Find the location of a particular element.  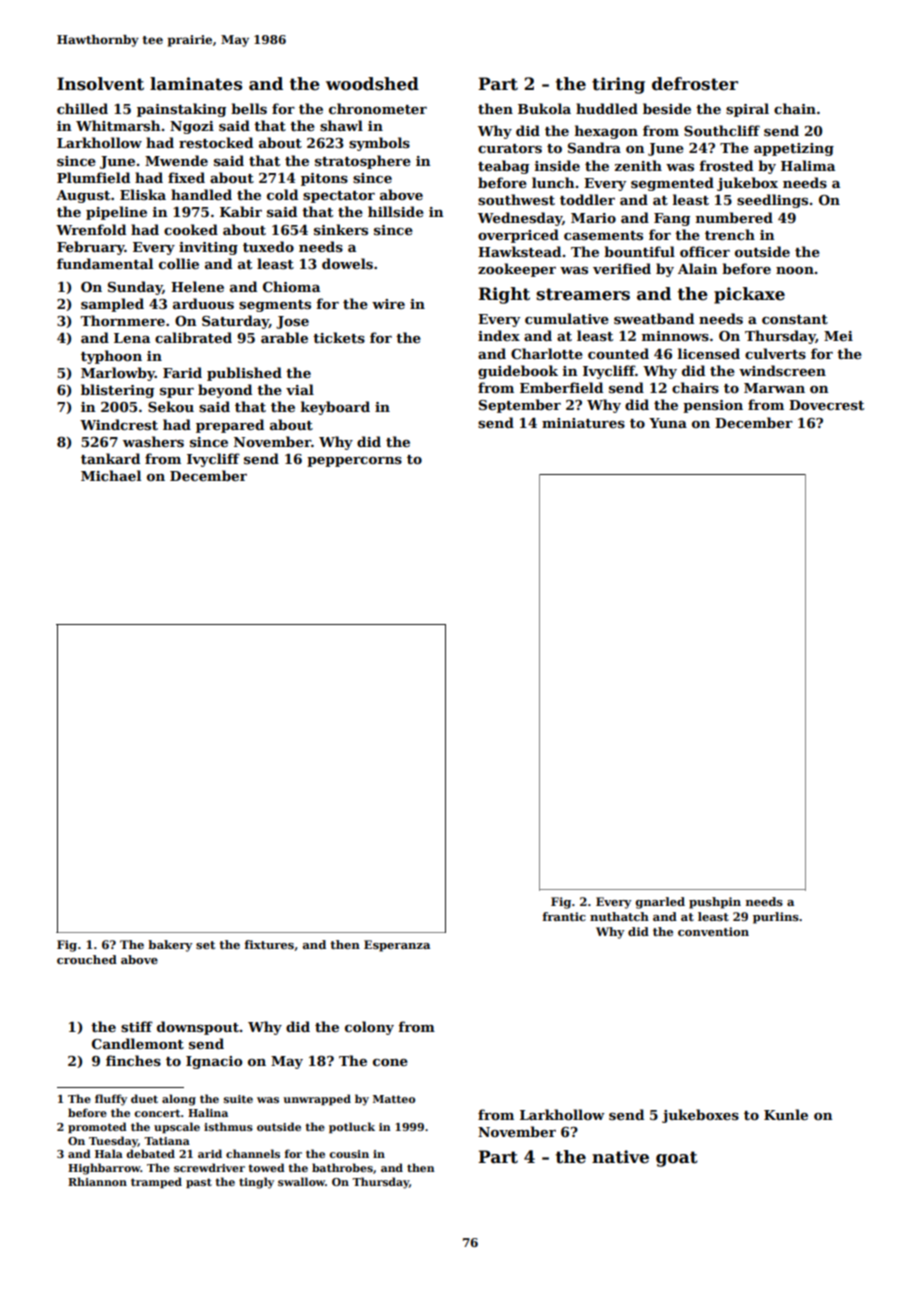

Fang is located at coordinates (672, 219).
